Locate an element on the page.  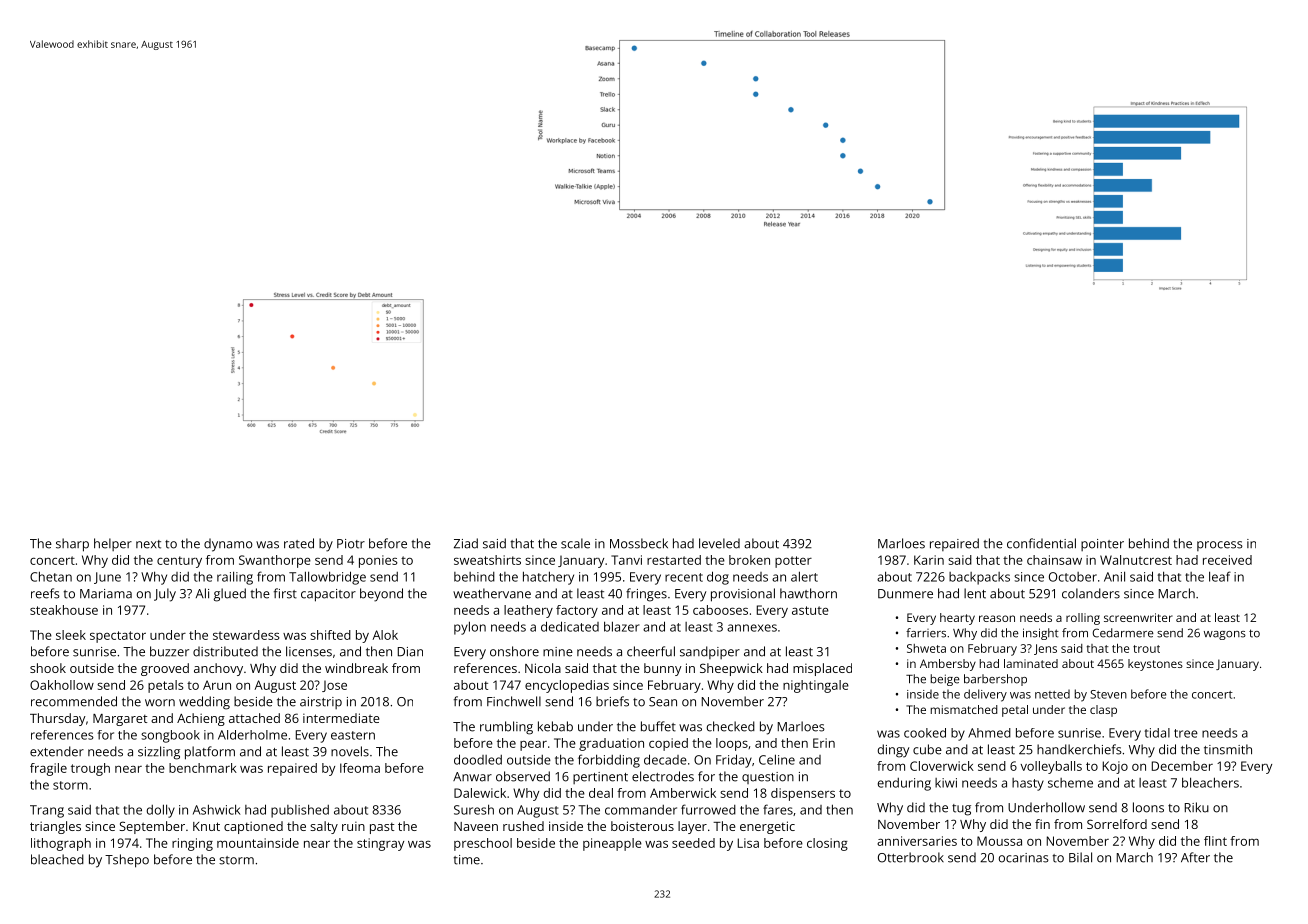
licenses is located at coordinates (309, 651).
